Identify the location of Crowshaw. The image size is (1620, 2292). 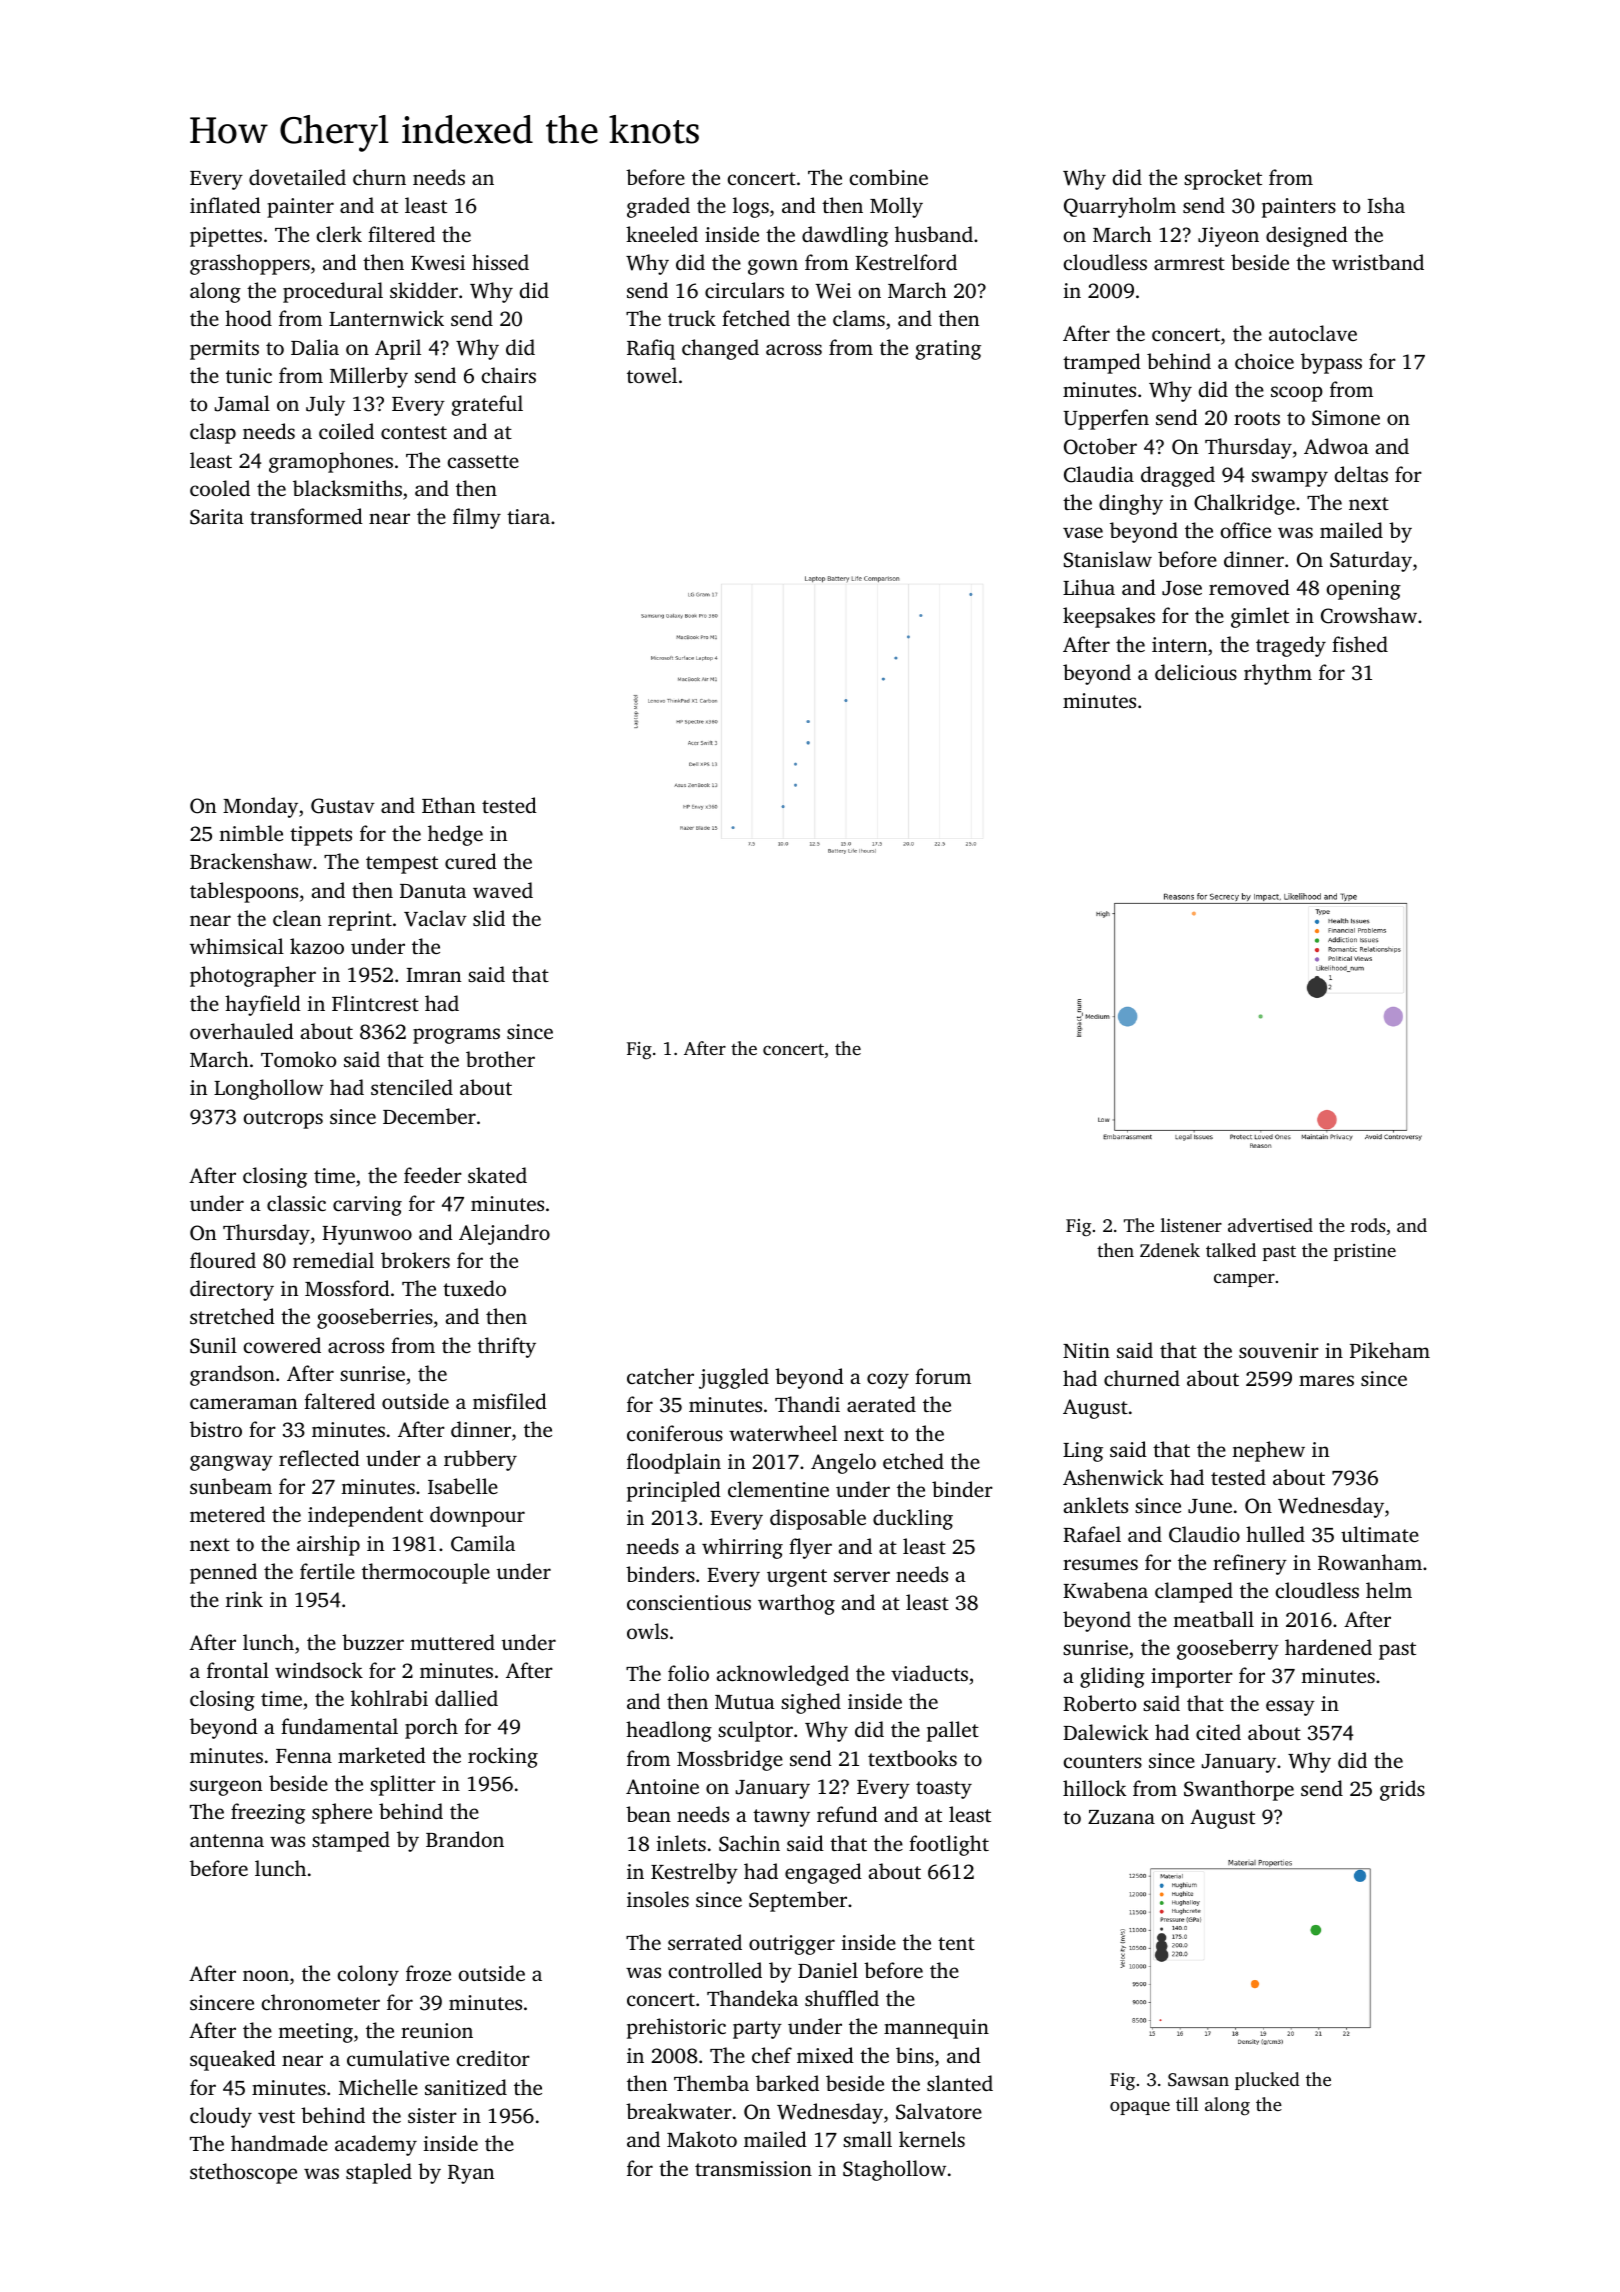
(1369, 615).
